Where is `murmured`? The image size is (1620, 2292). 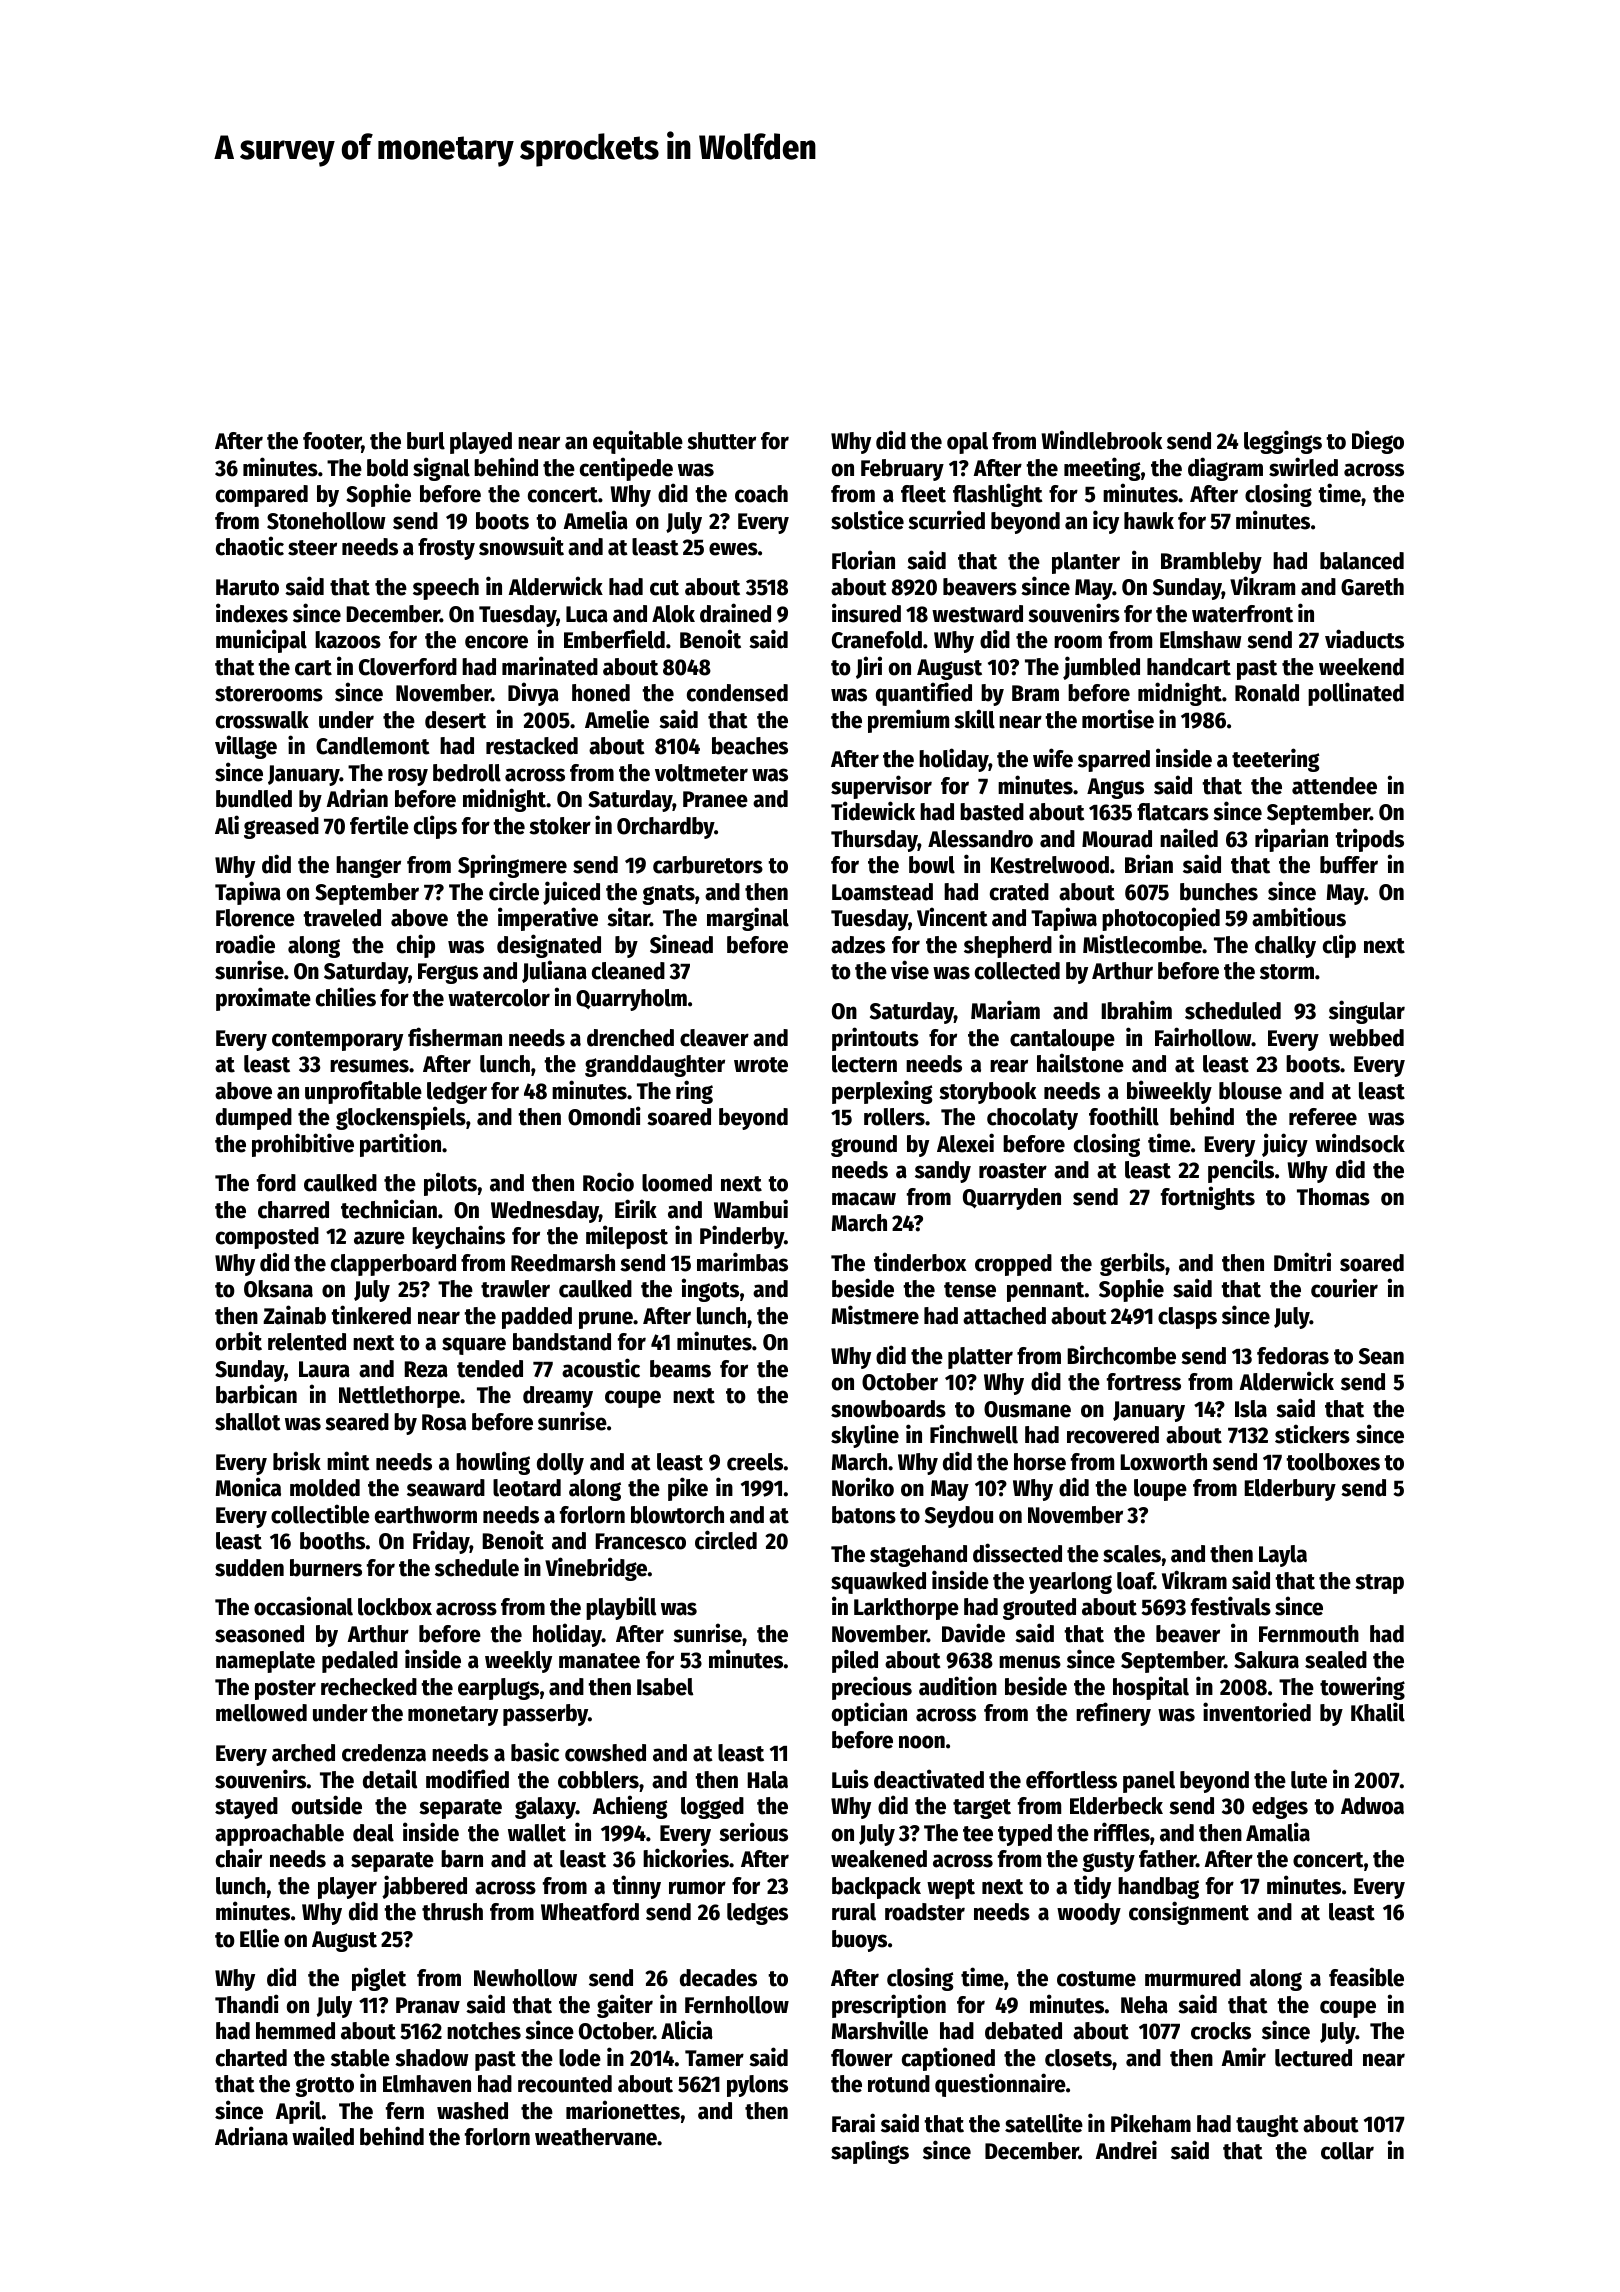
murmured is located at coordinates (1193, 1978).
